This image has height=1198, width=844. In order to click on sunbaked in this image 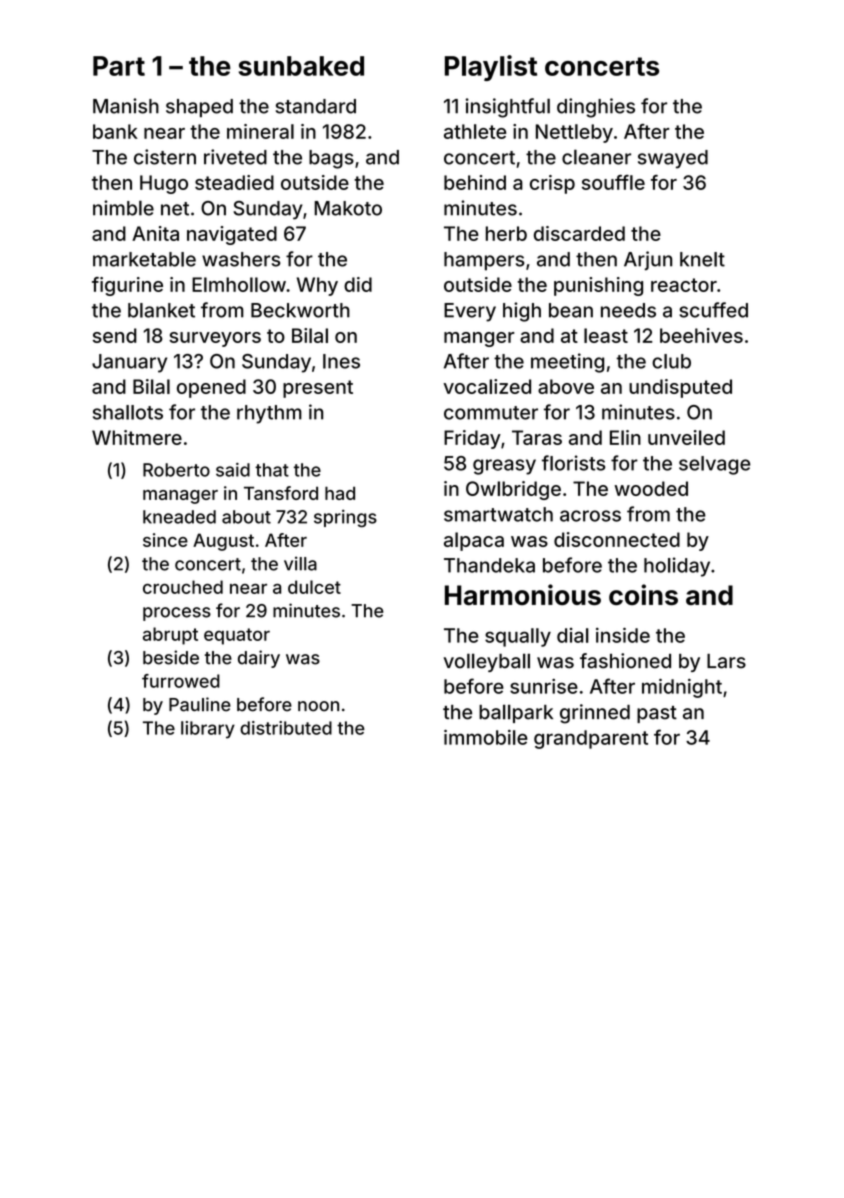, I will do `click(301, 66)`.
